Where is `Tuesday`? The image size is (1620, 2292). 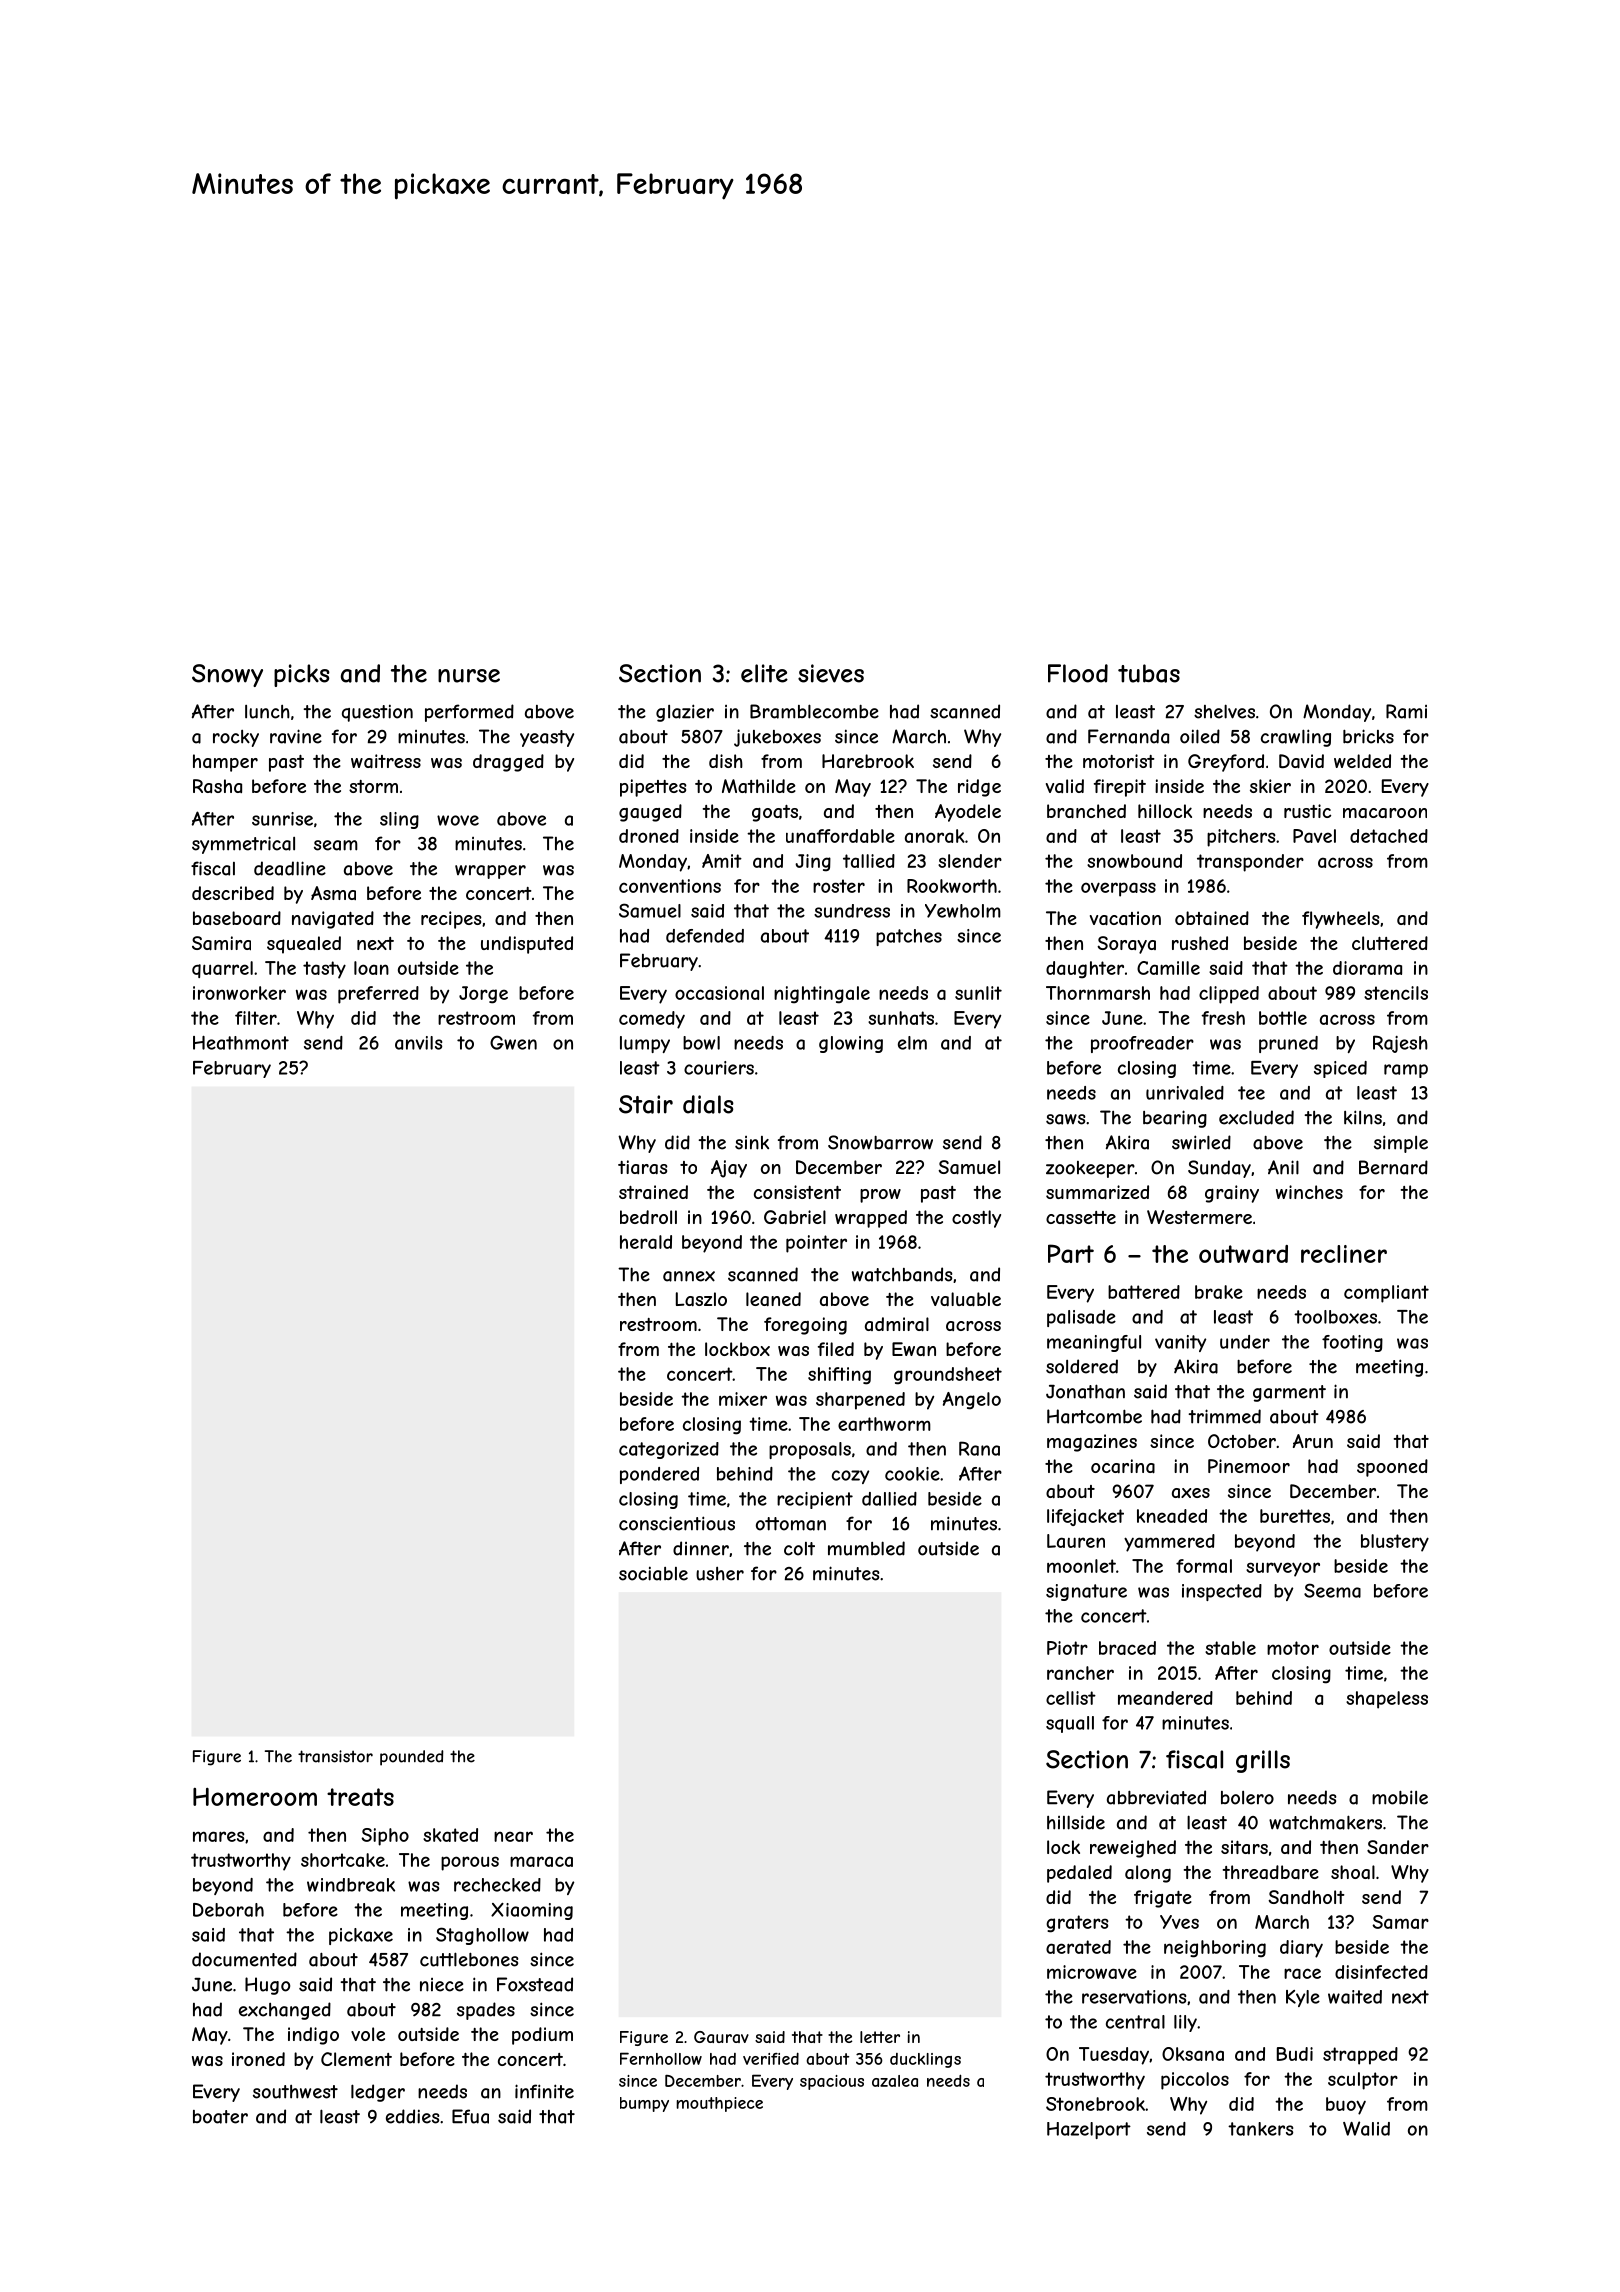
Tuesday is located at coordinates (1114, 2056).
